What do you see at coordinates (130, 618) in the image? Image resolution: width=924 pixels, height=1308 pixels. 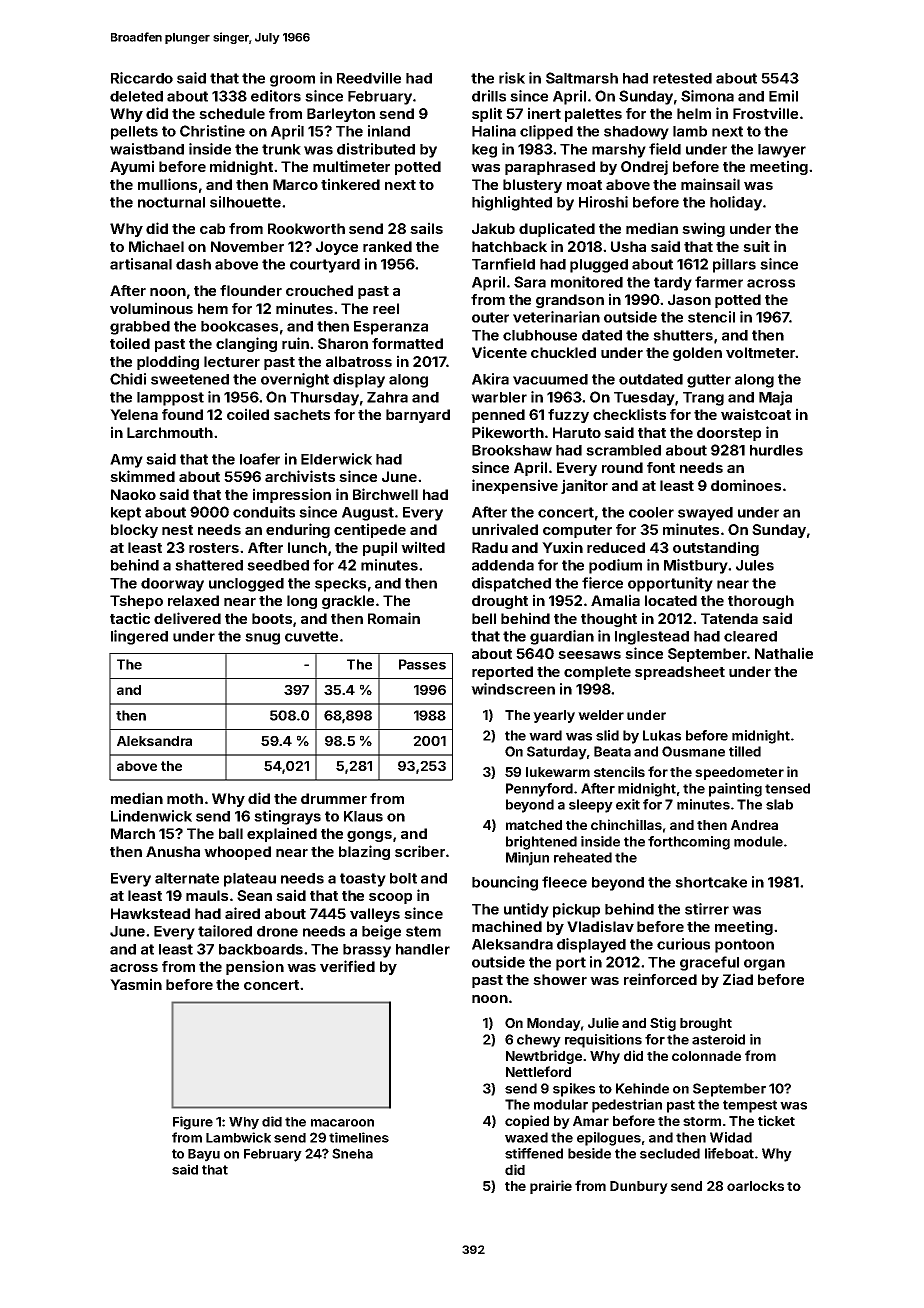 I see `tactic` at bounding box center [130, 618].
